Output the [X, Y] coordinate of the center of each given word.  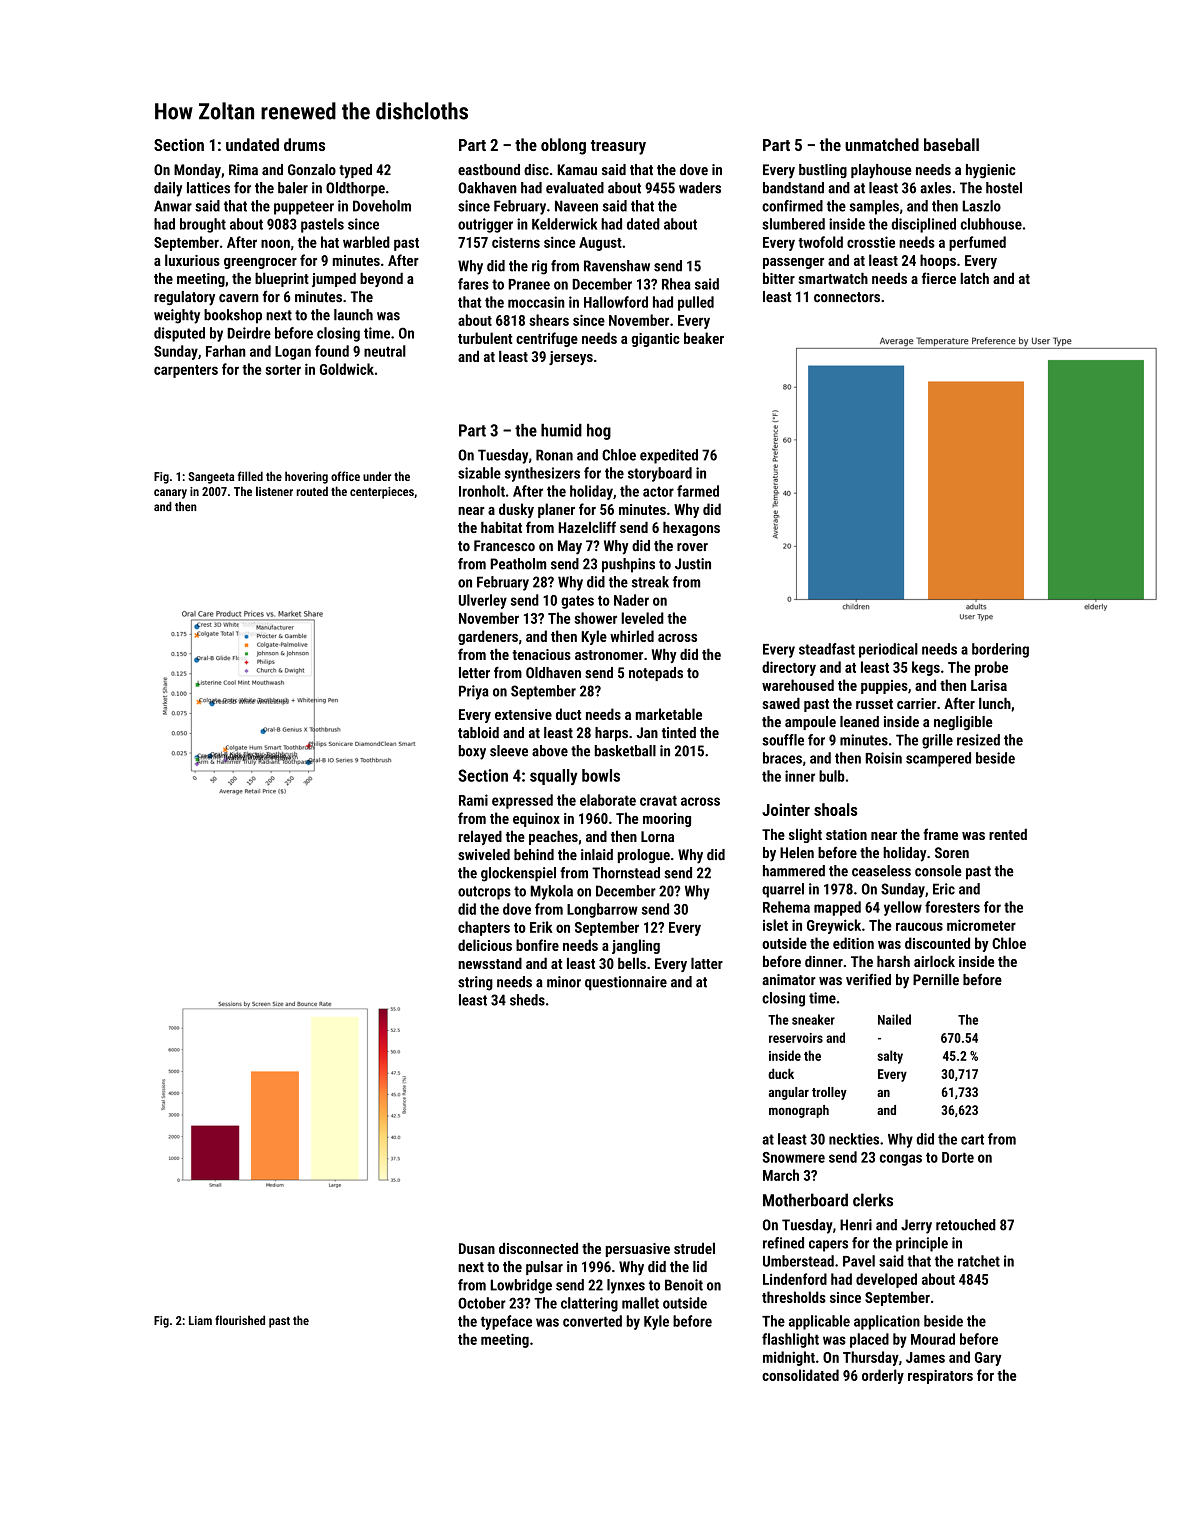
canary [170, 494]
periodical [888, 650]
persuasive [638, 1250]
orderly [883, 1376]
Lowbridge [521, 1286]
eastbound [489, 170]
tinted [679, 733]
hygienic [991, 171]
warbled [366, 242]
